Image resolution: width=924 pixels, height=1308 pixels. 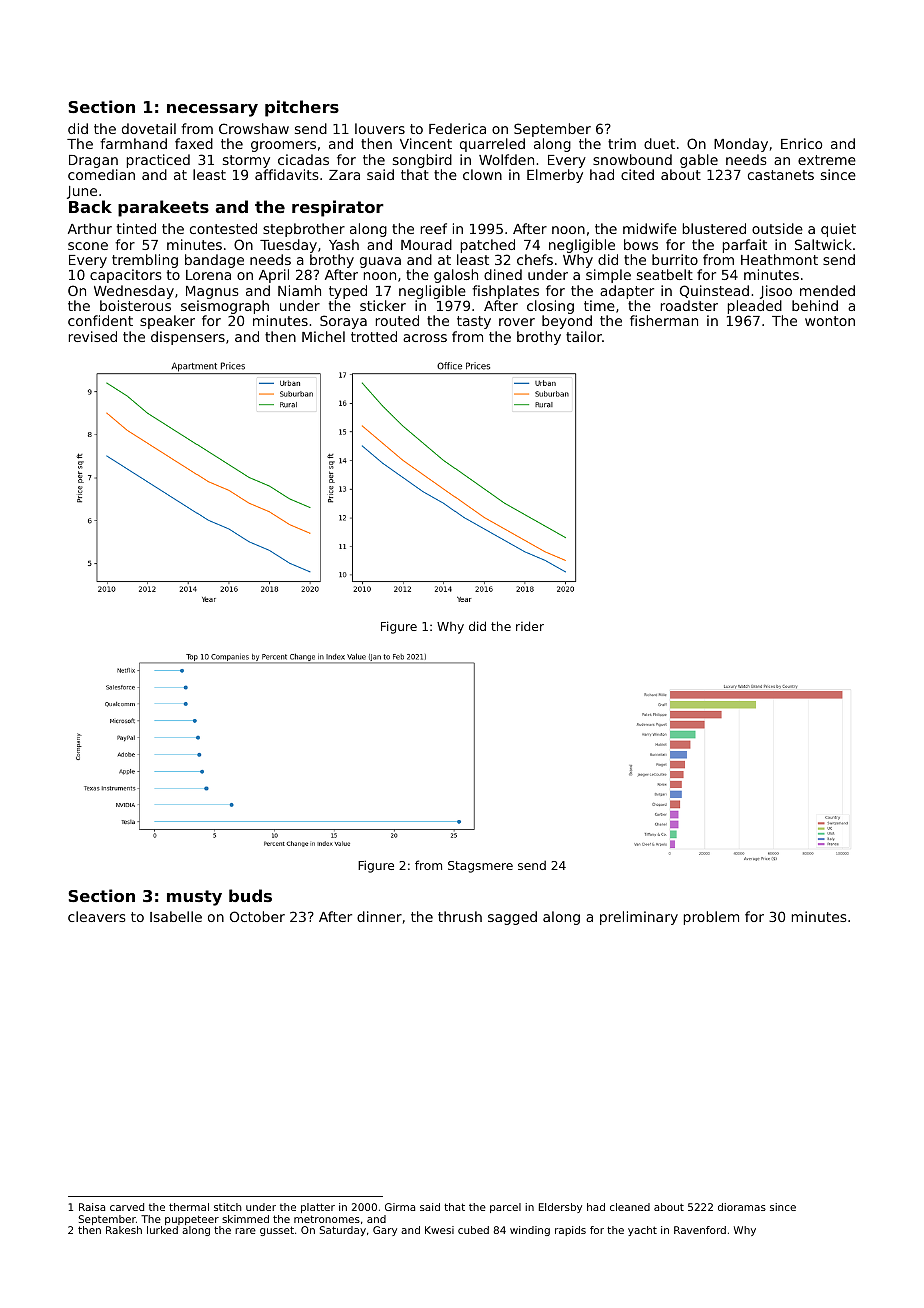 I want to click on burrito, so click(x=675, y=259).
